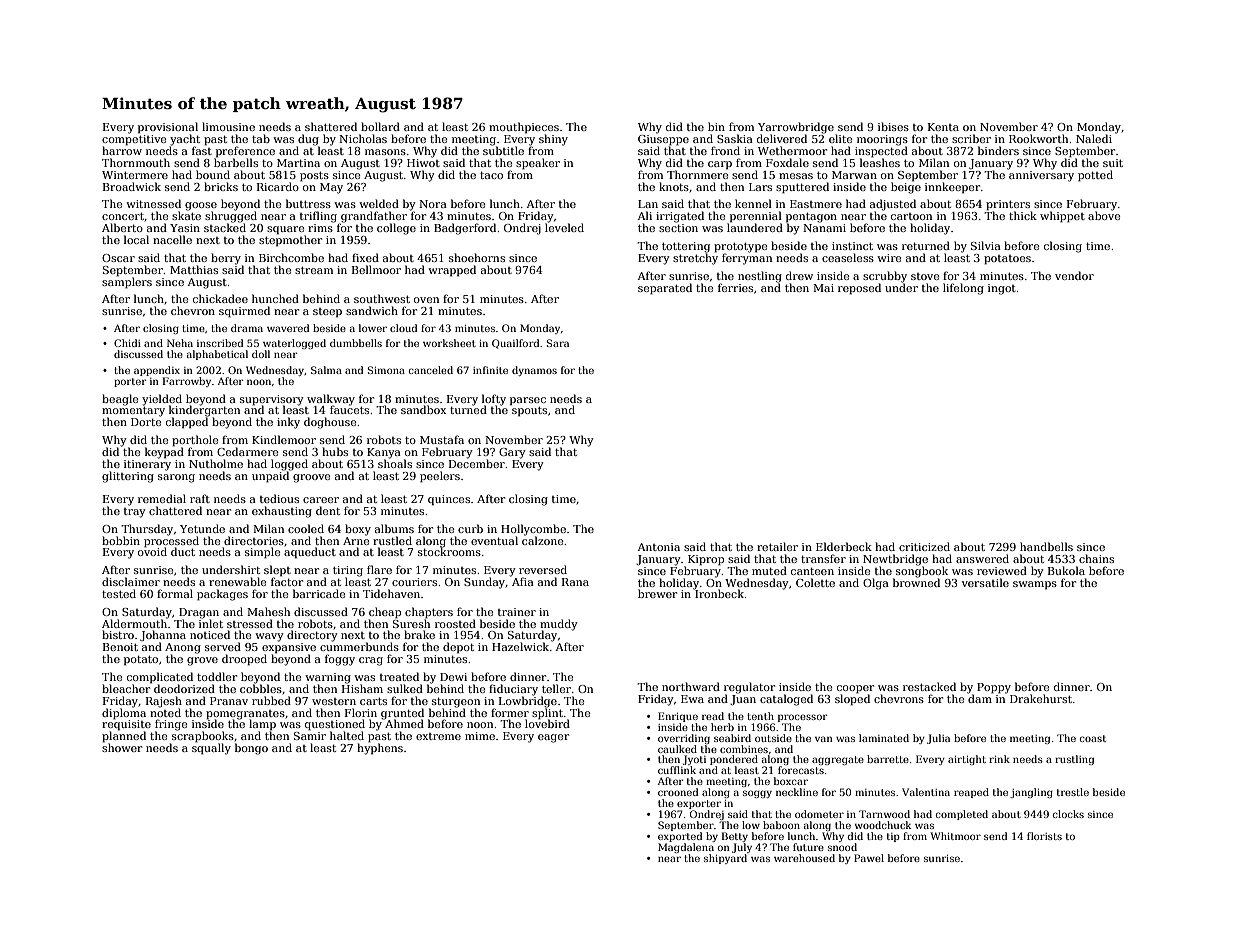  Describe the element at coordinates (657, 593) in the screenshot. I see `brewer` at that location.
